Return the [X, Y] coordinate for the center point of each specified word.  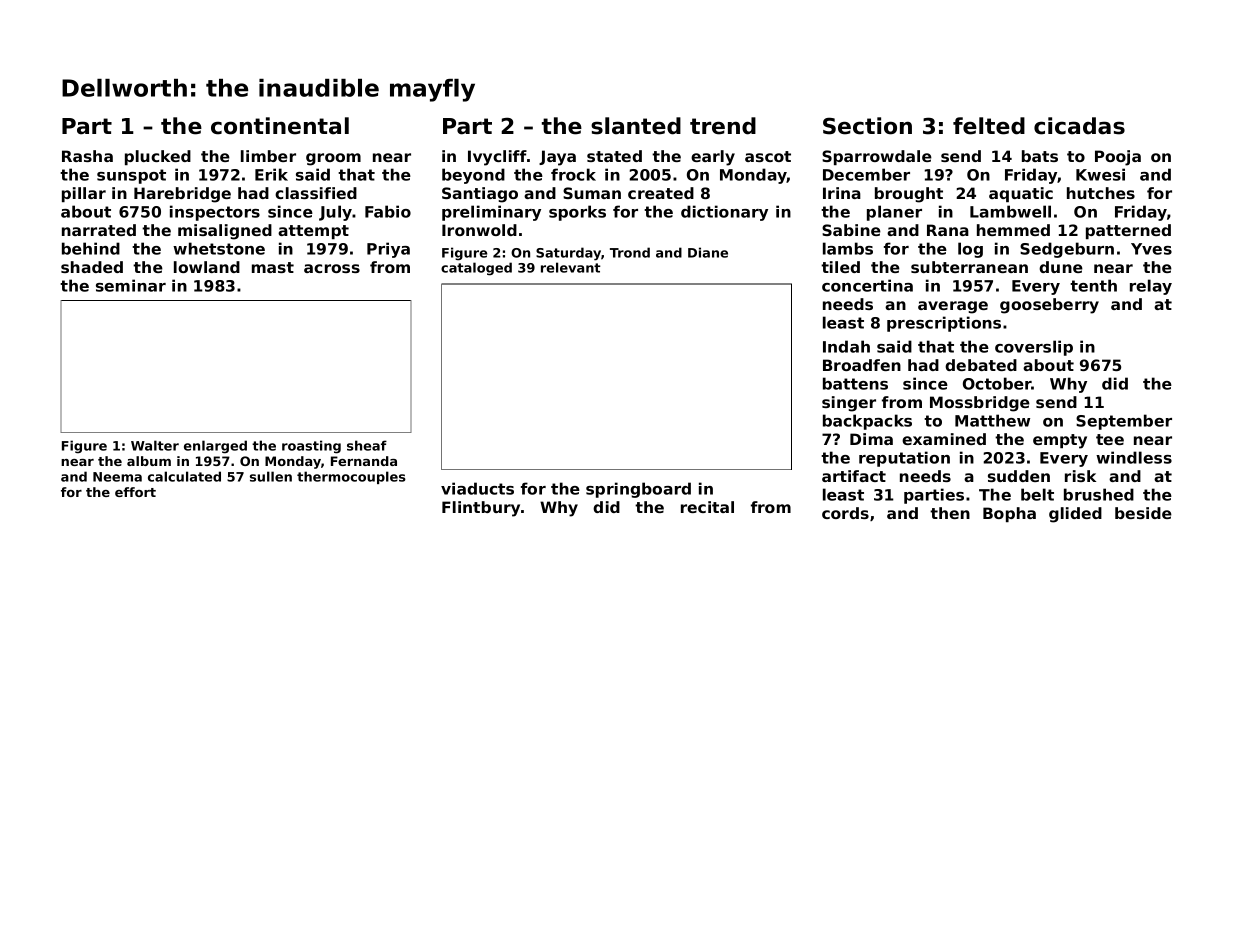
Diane [708, 252]
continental [280, 126]
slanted [636, 126]
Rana [948, 230]
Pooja [1118, 158]
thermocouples [351, 477]
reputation [904, 459]
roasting [311, 447]
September [1124, 422]
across [332, 268]
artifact [854, 476]
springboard [638, 490]
